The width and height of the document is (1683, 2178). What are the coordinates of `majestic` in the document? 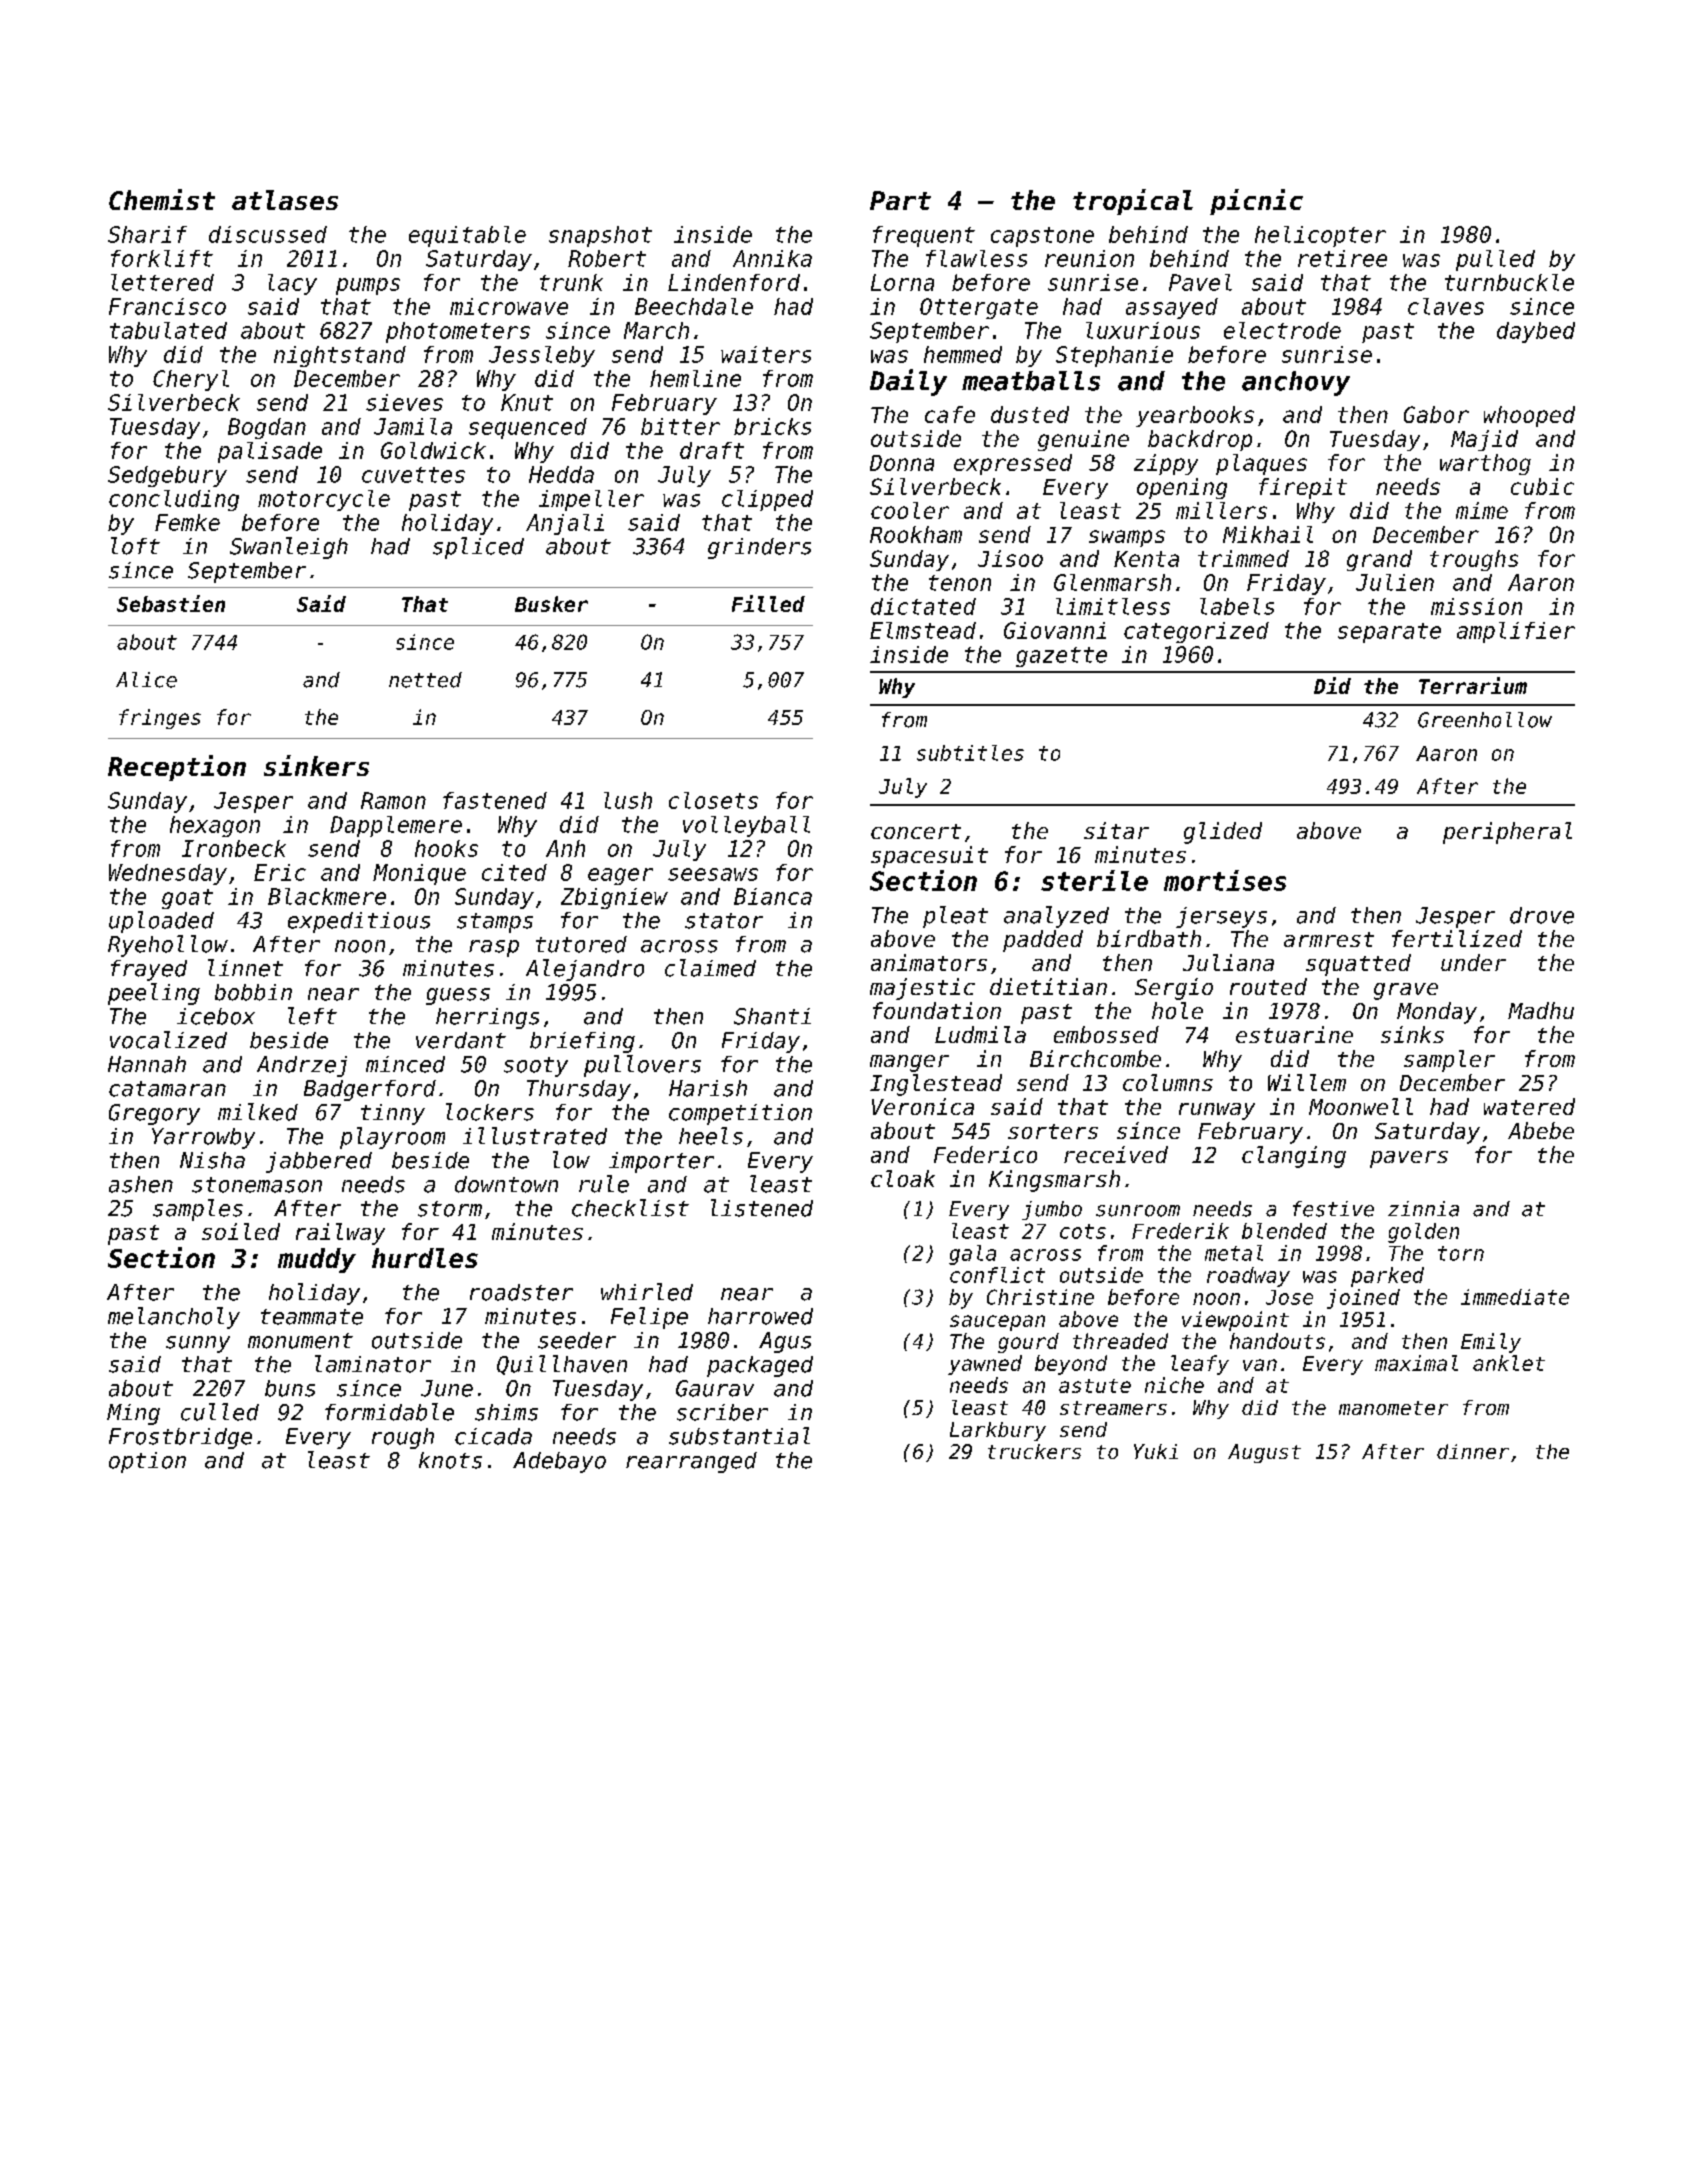 It's located at (922, 989).
